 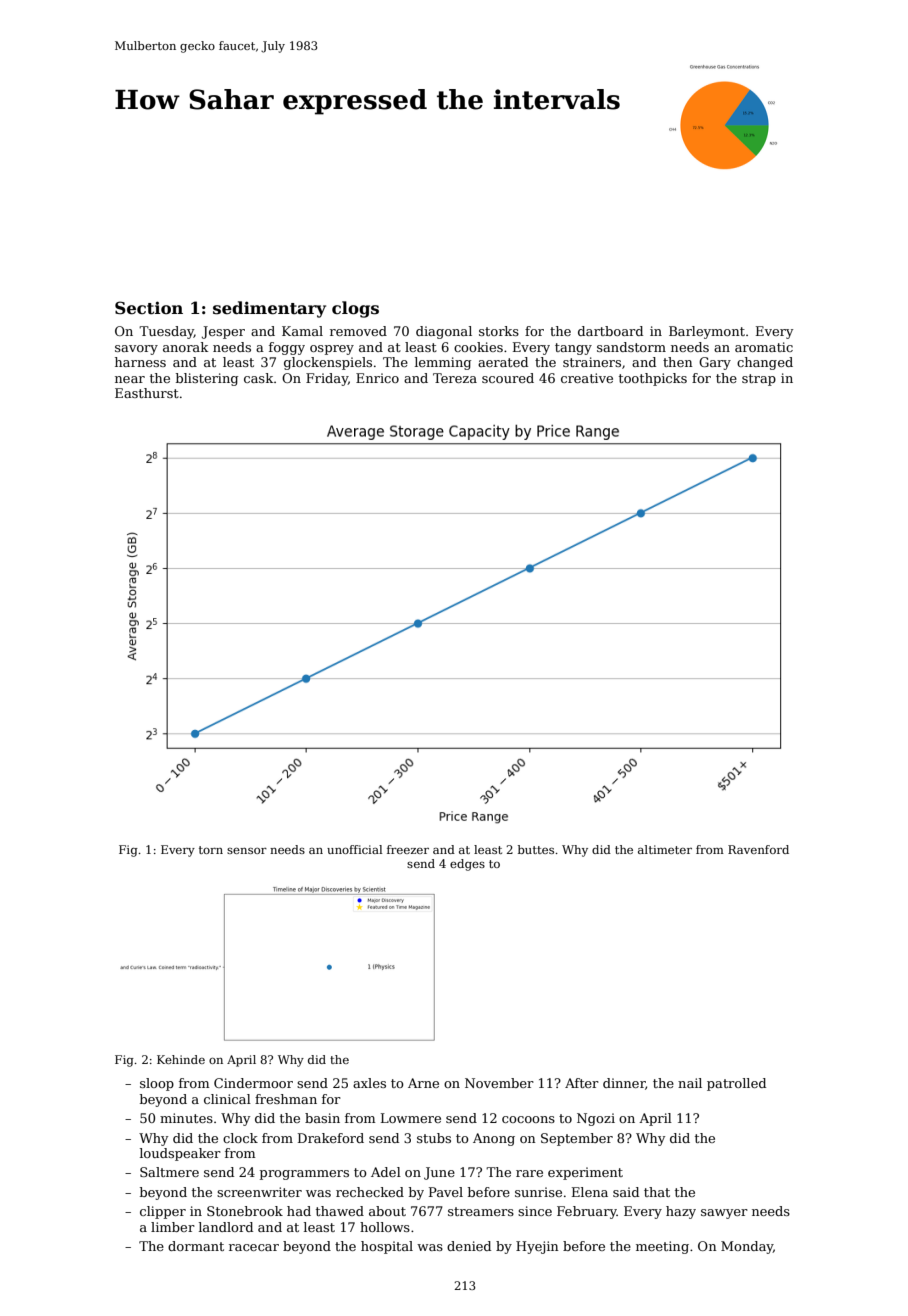 I want to click on Ravenford, so click(x=758, y=849).
